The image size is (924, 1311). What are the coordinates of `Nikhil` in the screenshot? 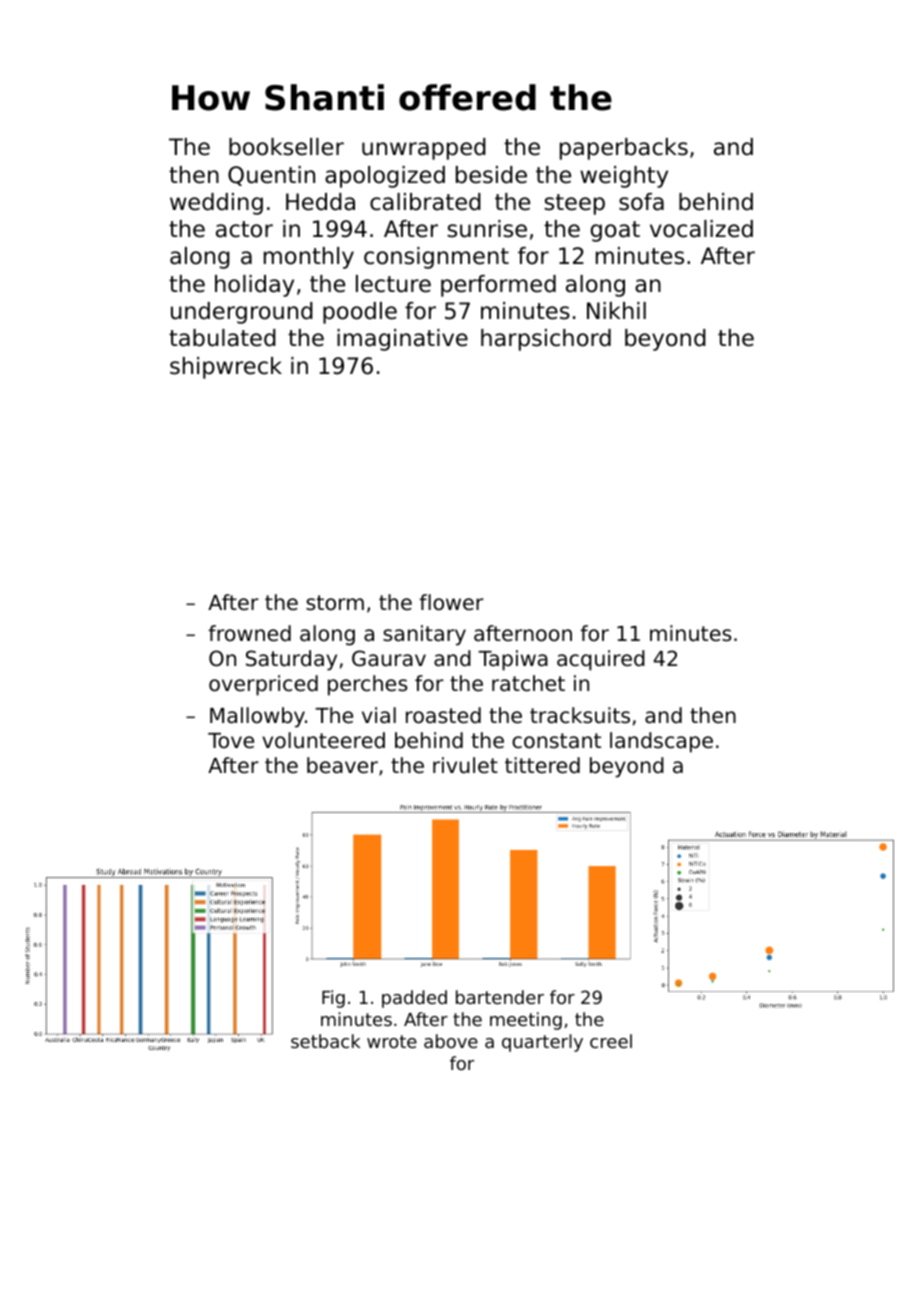 It's located at (616, 310).
